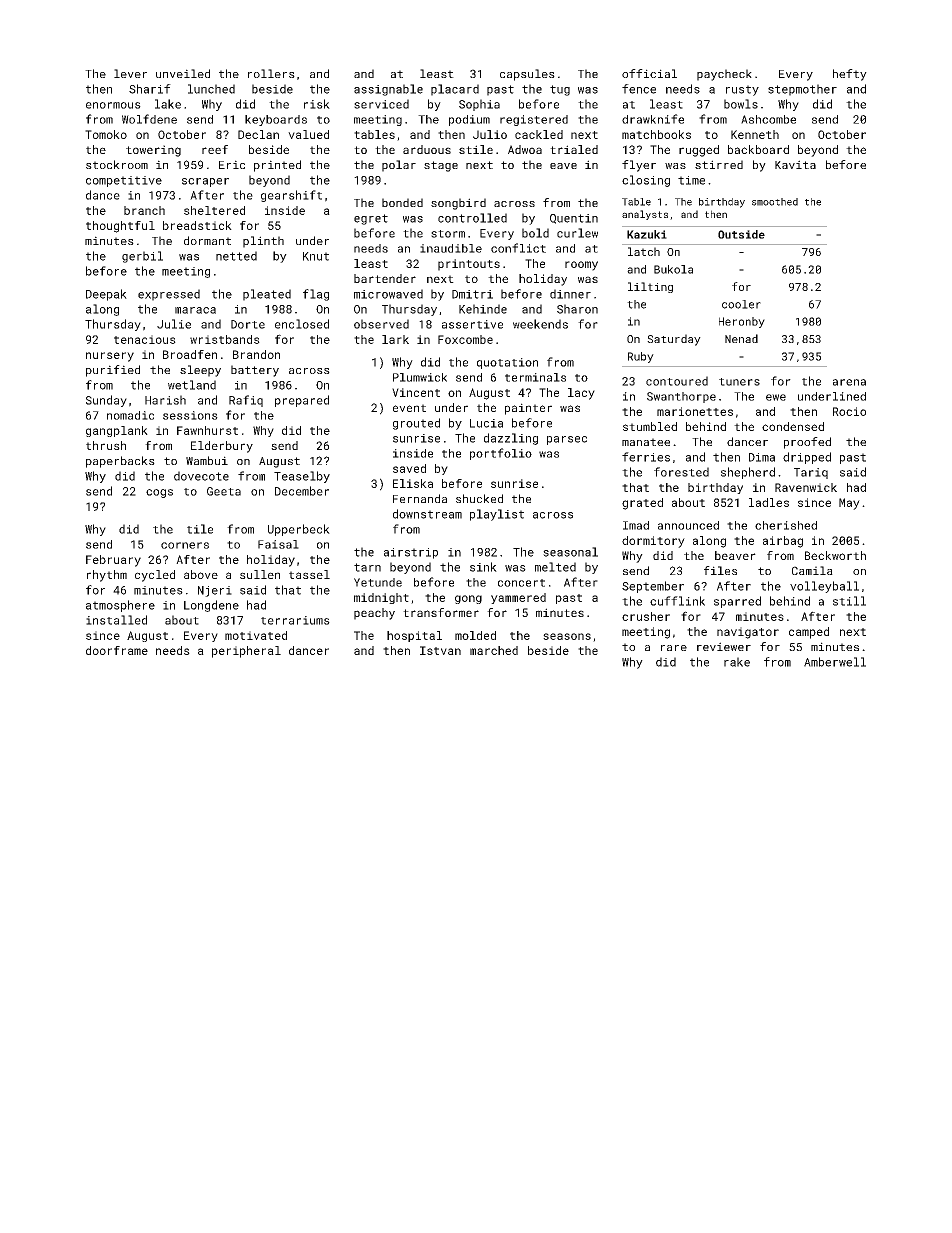  Describe the element at coordinates (849, 504) in the page. I see `May` at that location.
